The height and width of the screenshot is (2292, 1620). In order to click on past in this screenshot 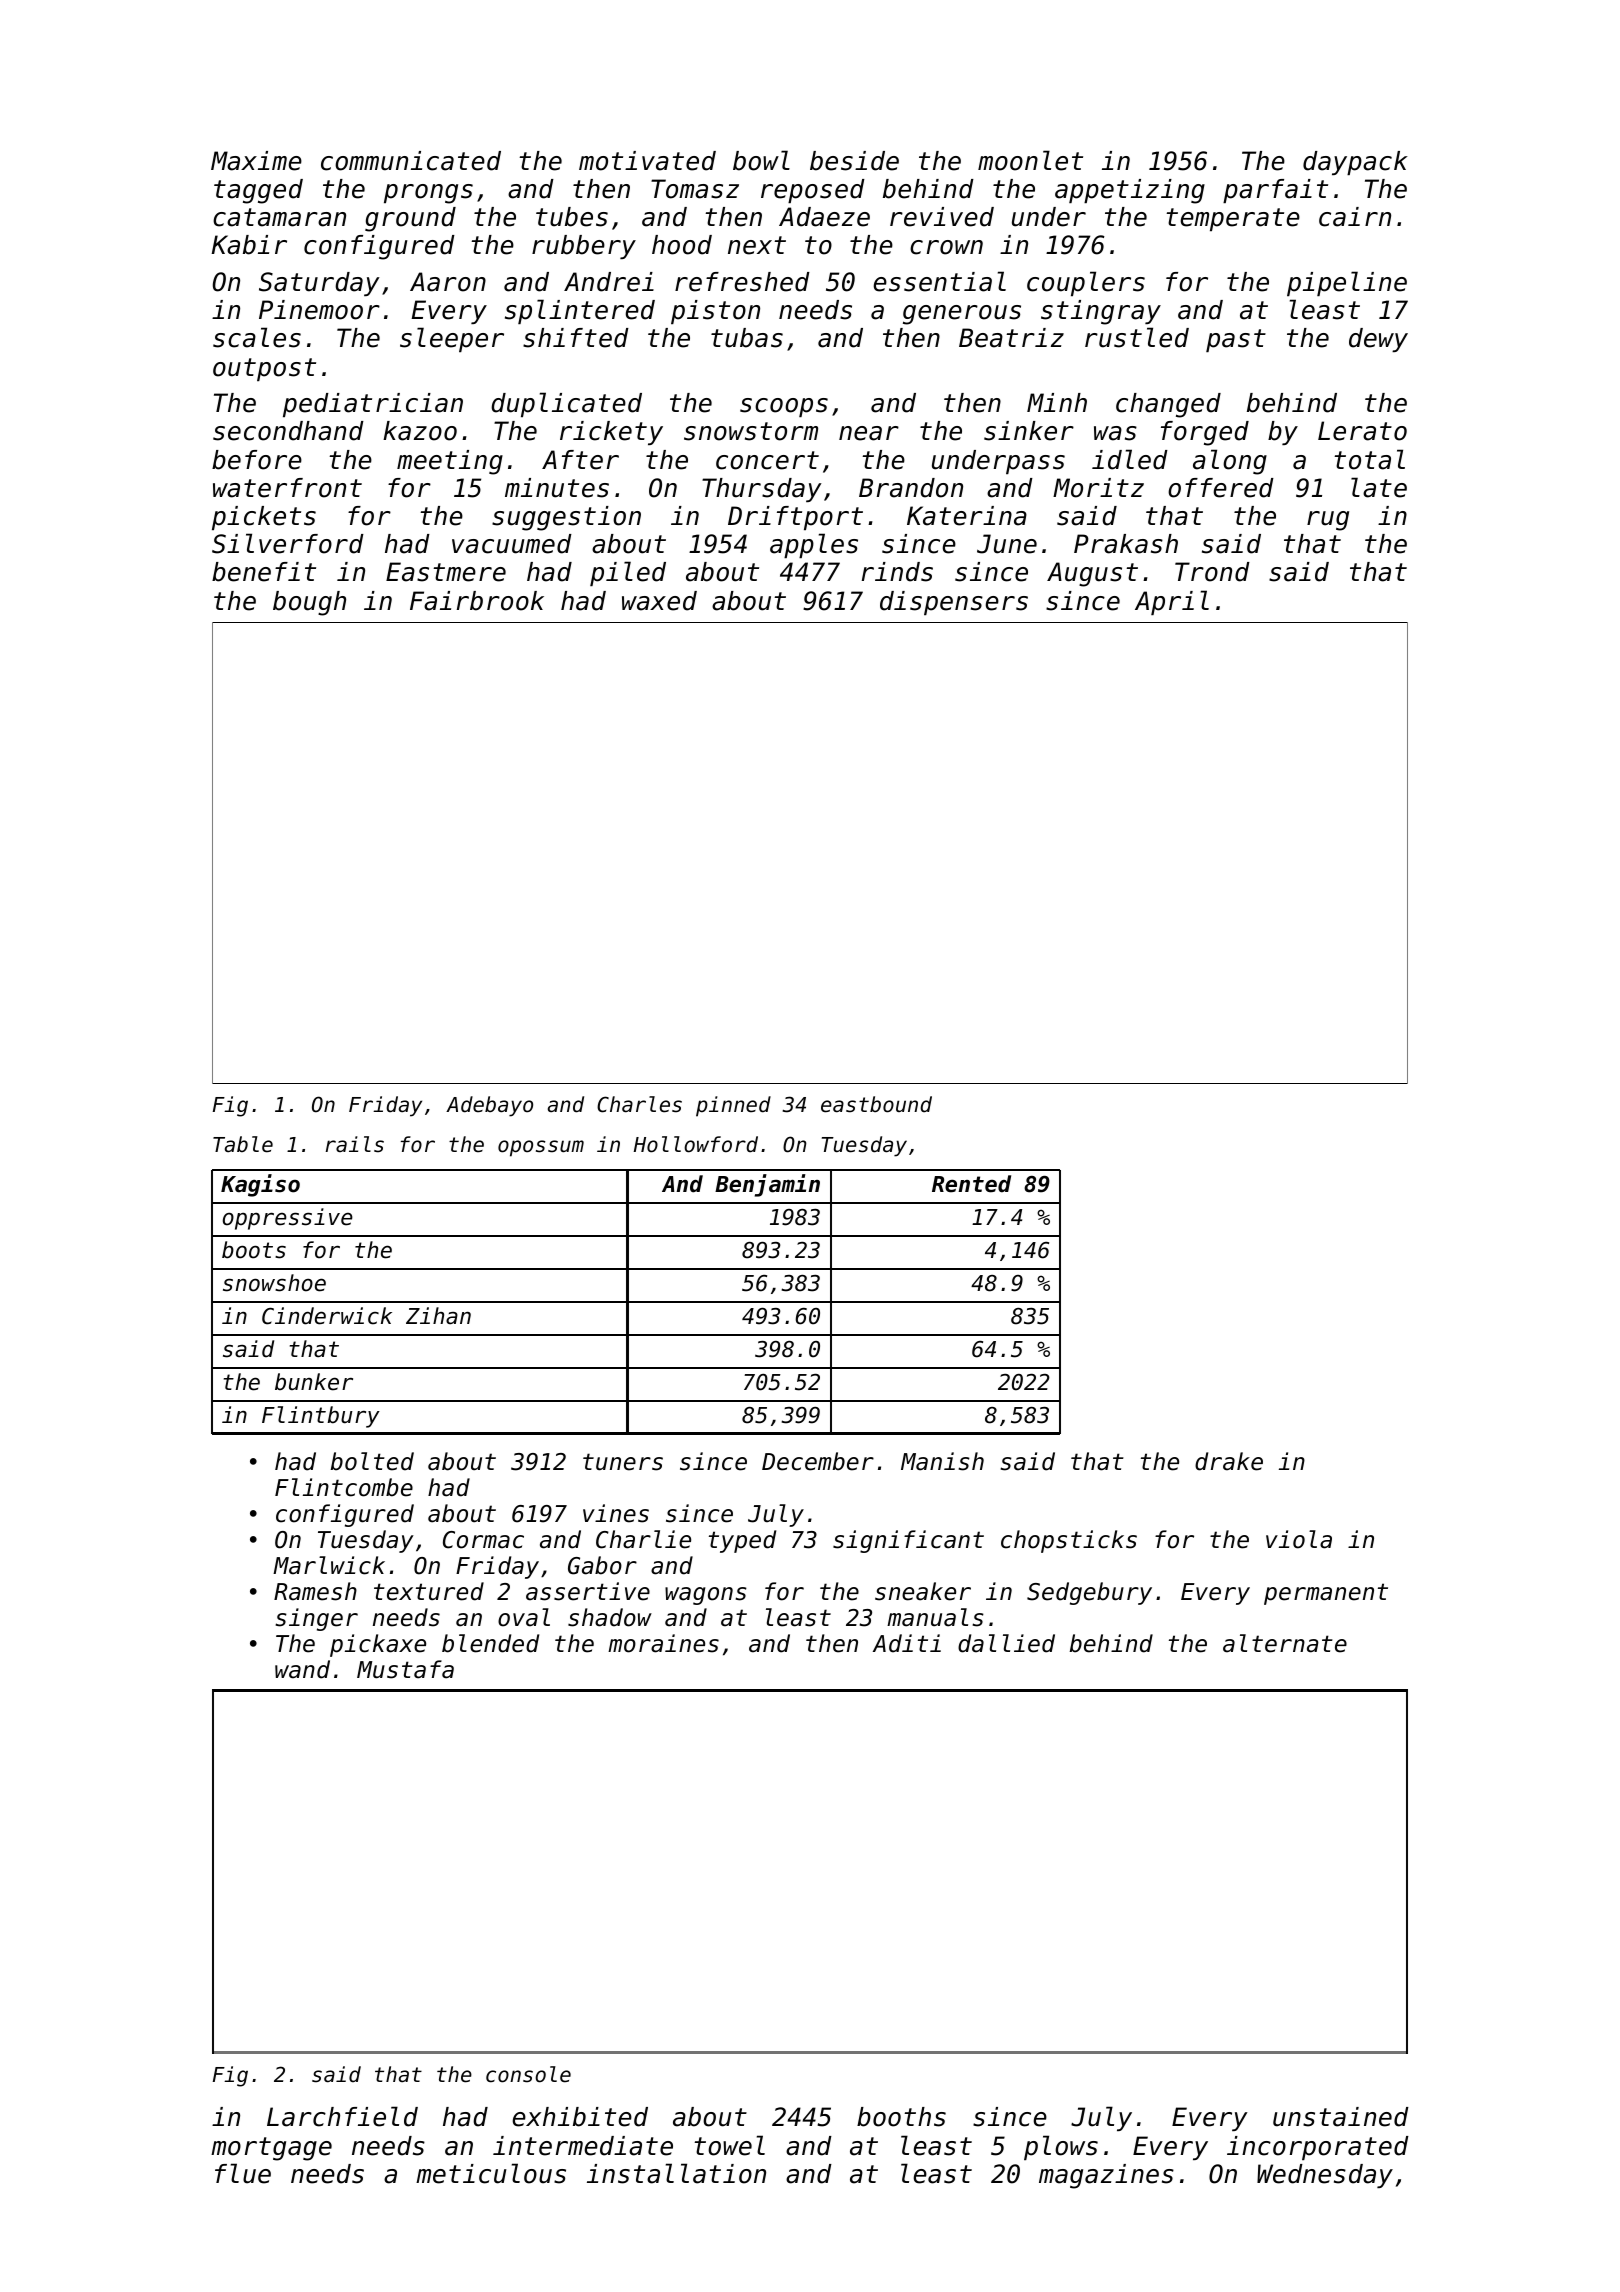, I will do `click(1236, 340)`.
